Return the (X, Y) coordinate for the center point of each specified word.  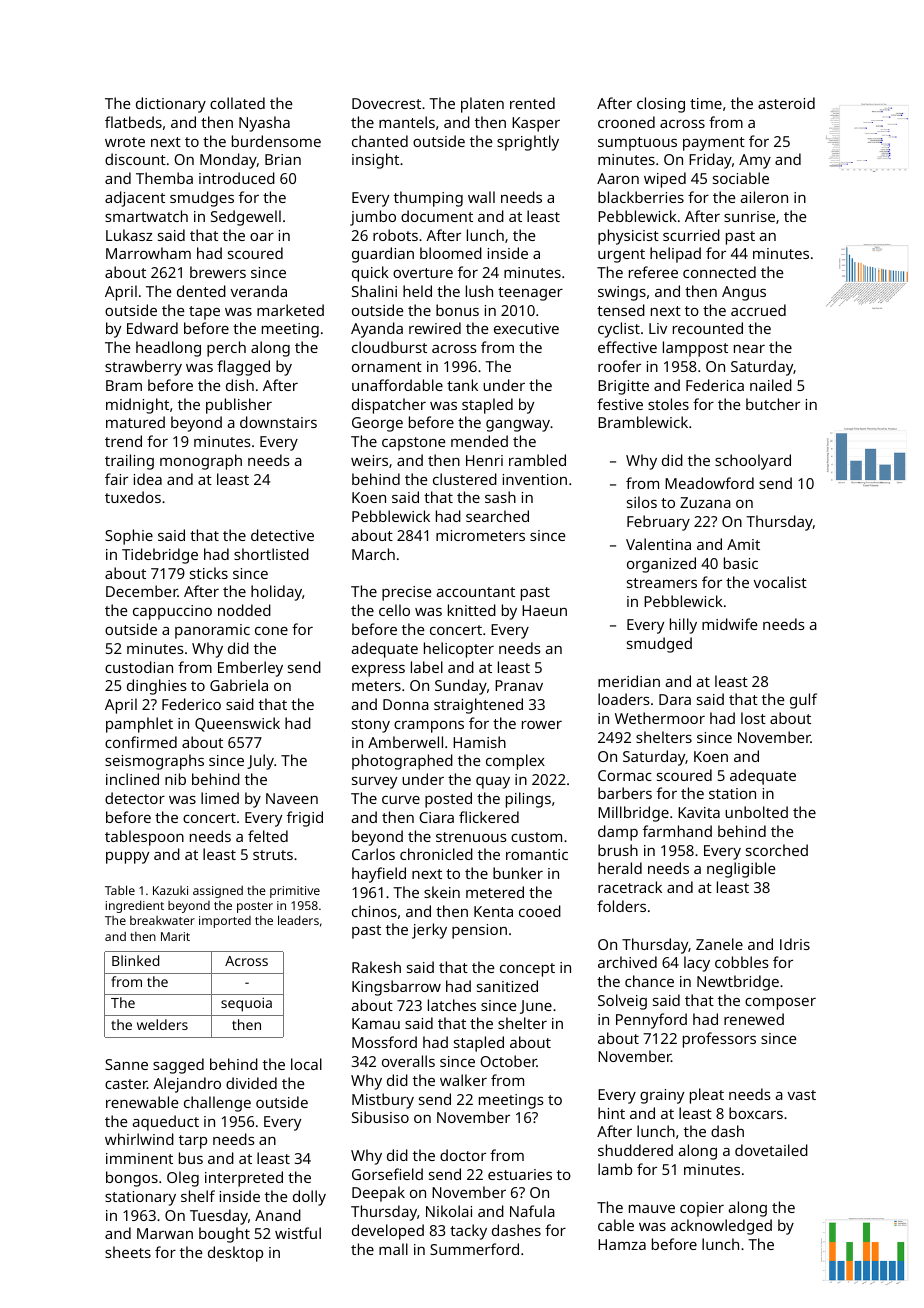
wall (481, 197)
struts (273, 855)
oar (262, 237)
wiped (665, 180)
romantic (537, 854)
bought (224, 1235)
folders (621, 906)
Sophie (129, 537)
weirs (369, 460)
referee (653, 272)
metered (495, 892)
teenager (530, 294)
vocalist (780, 582)
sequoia (246, 1004)
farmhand (677, 831)
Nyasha (264, 124)
